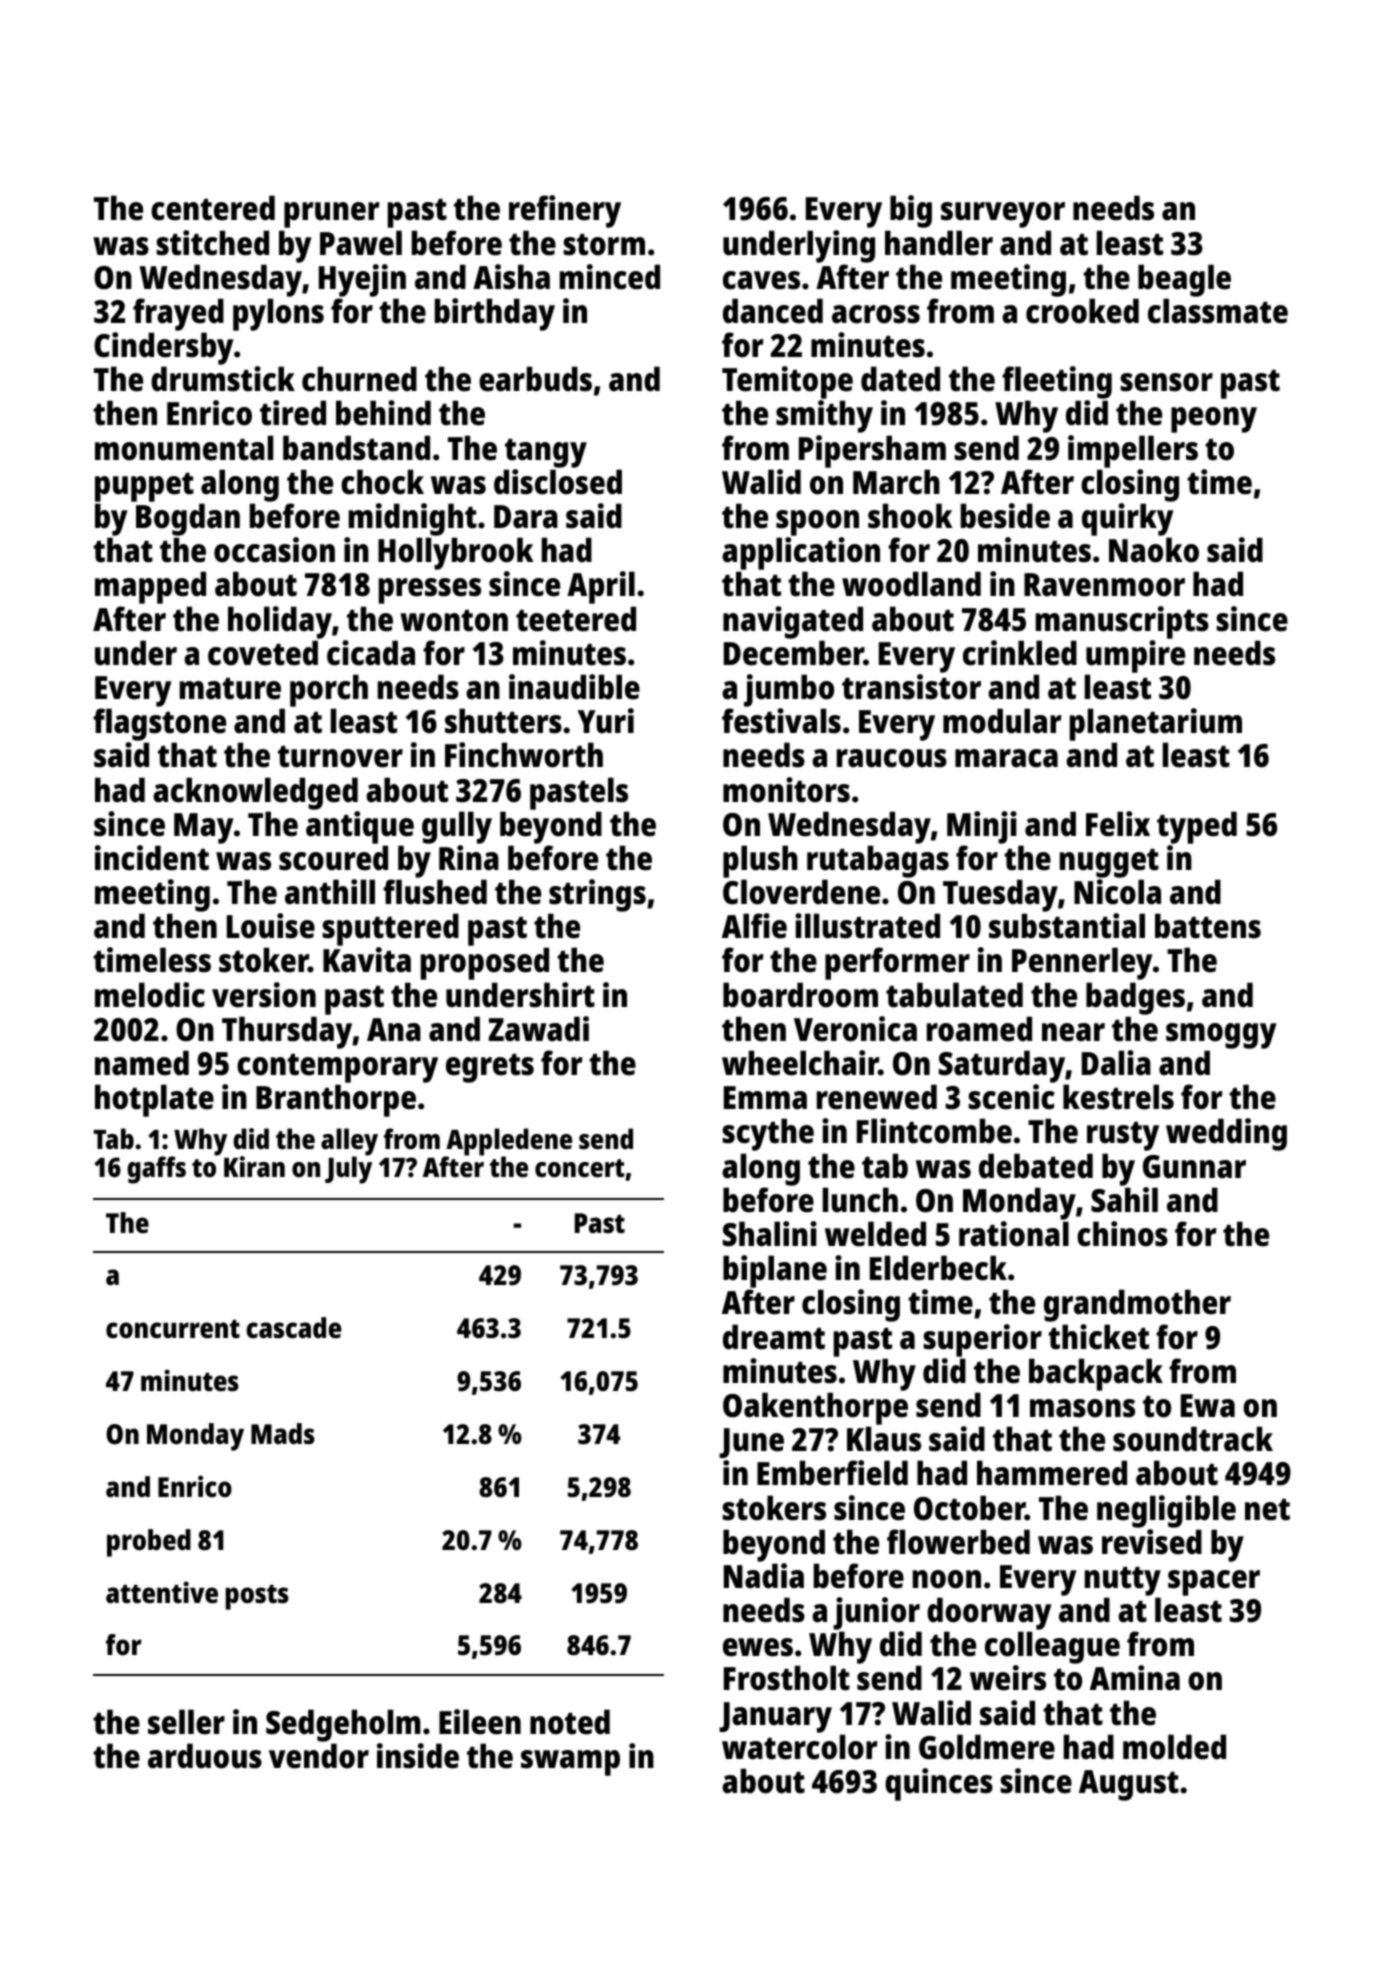 Image resolution: width=1386 pixels, height=1969 pixels. I want to click on typed, so click(1197, 827).
